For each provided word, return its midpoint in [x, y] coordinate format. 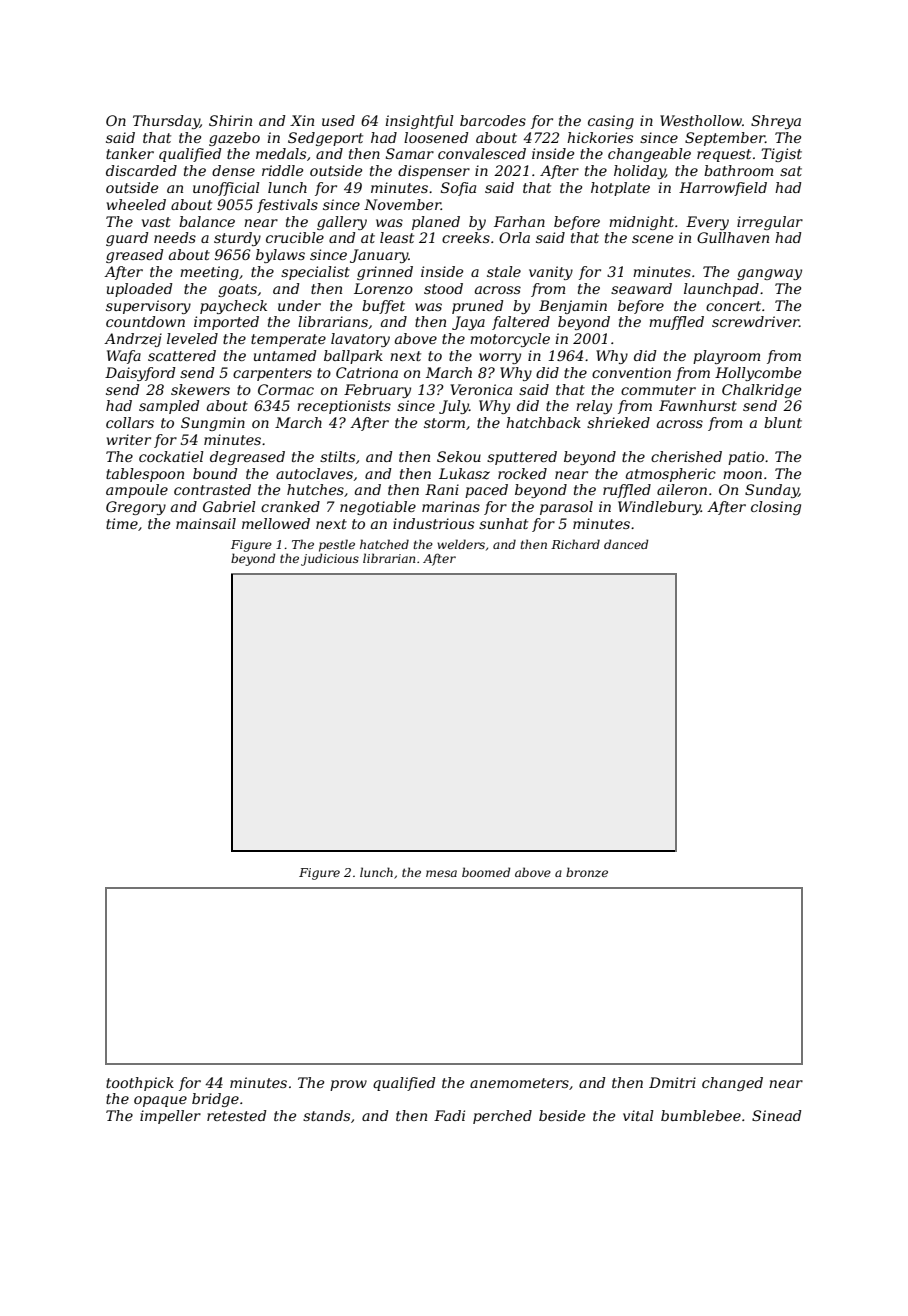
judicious [330, 559]
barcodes [493, 120]
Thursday [166, 122]
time [122, 523]
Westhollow [701, 120]
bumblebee [701, 1115]
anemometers [519, 1083]
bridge [215, 1100]
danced [626, 544]
